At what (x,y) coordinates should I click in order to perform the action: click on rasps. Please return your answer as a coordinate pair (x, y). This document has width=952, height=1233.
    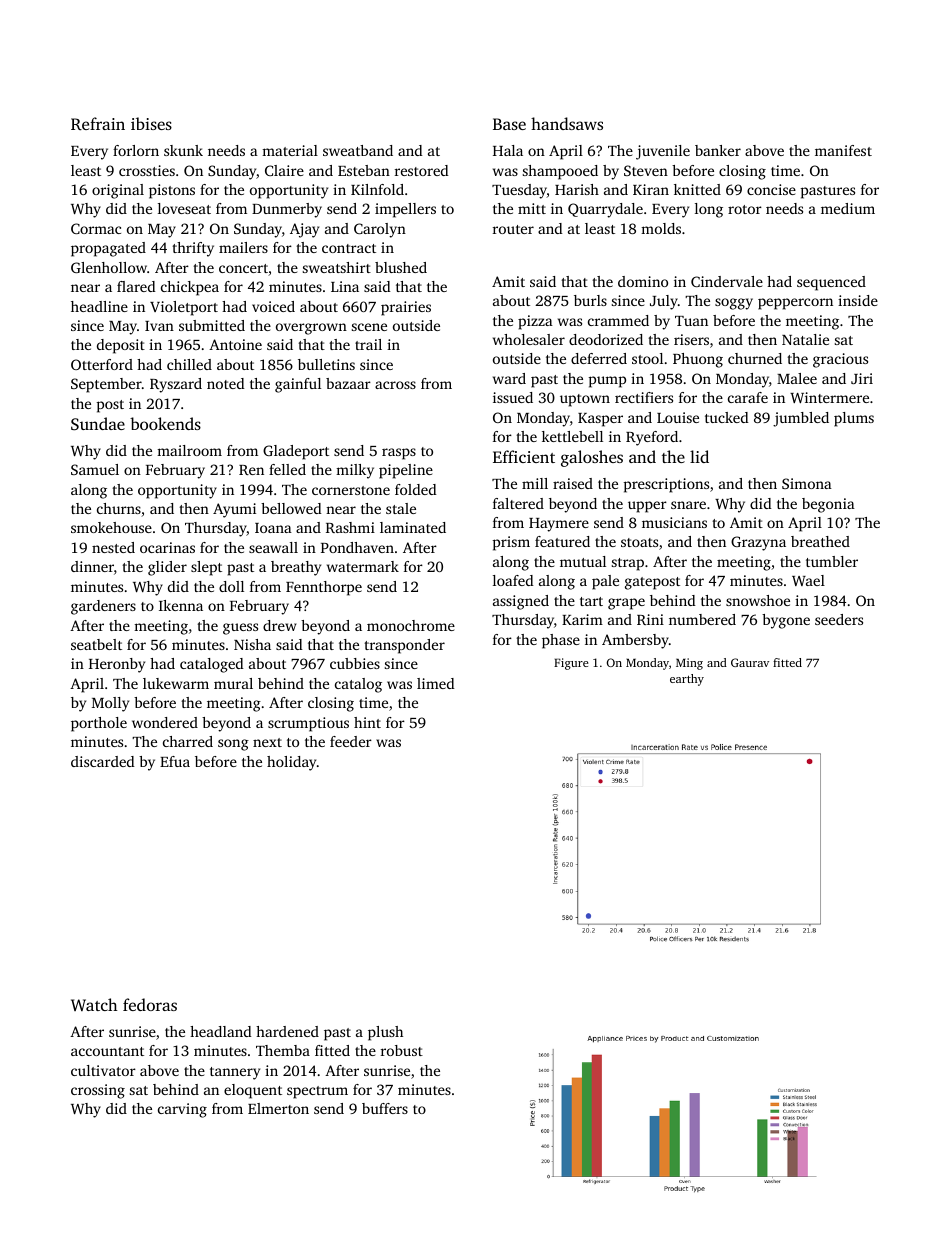
    Looking at the image, I should click on (399, 454).
